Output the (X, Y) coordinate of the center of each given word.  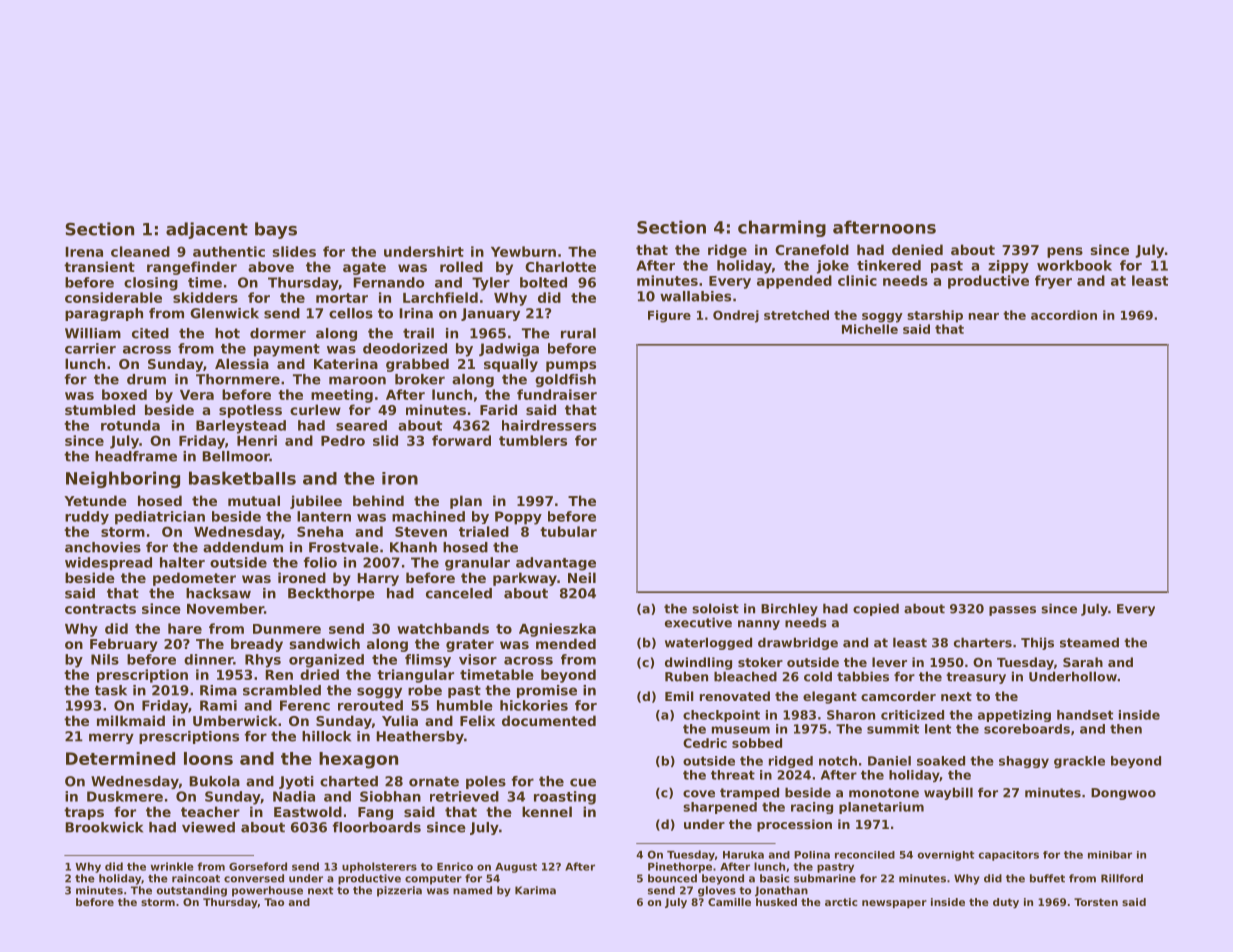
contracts (100, 609)
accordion (1064, 315)
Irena (84, 252)
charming (782, 228)
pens (1065, 252)
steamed (1089, 642)
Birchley (789, 609)
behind (378, 500)
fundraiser (557, 394)
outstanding (191, 891)
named (472, 890)
